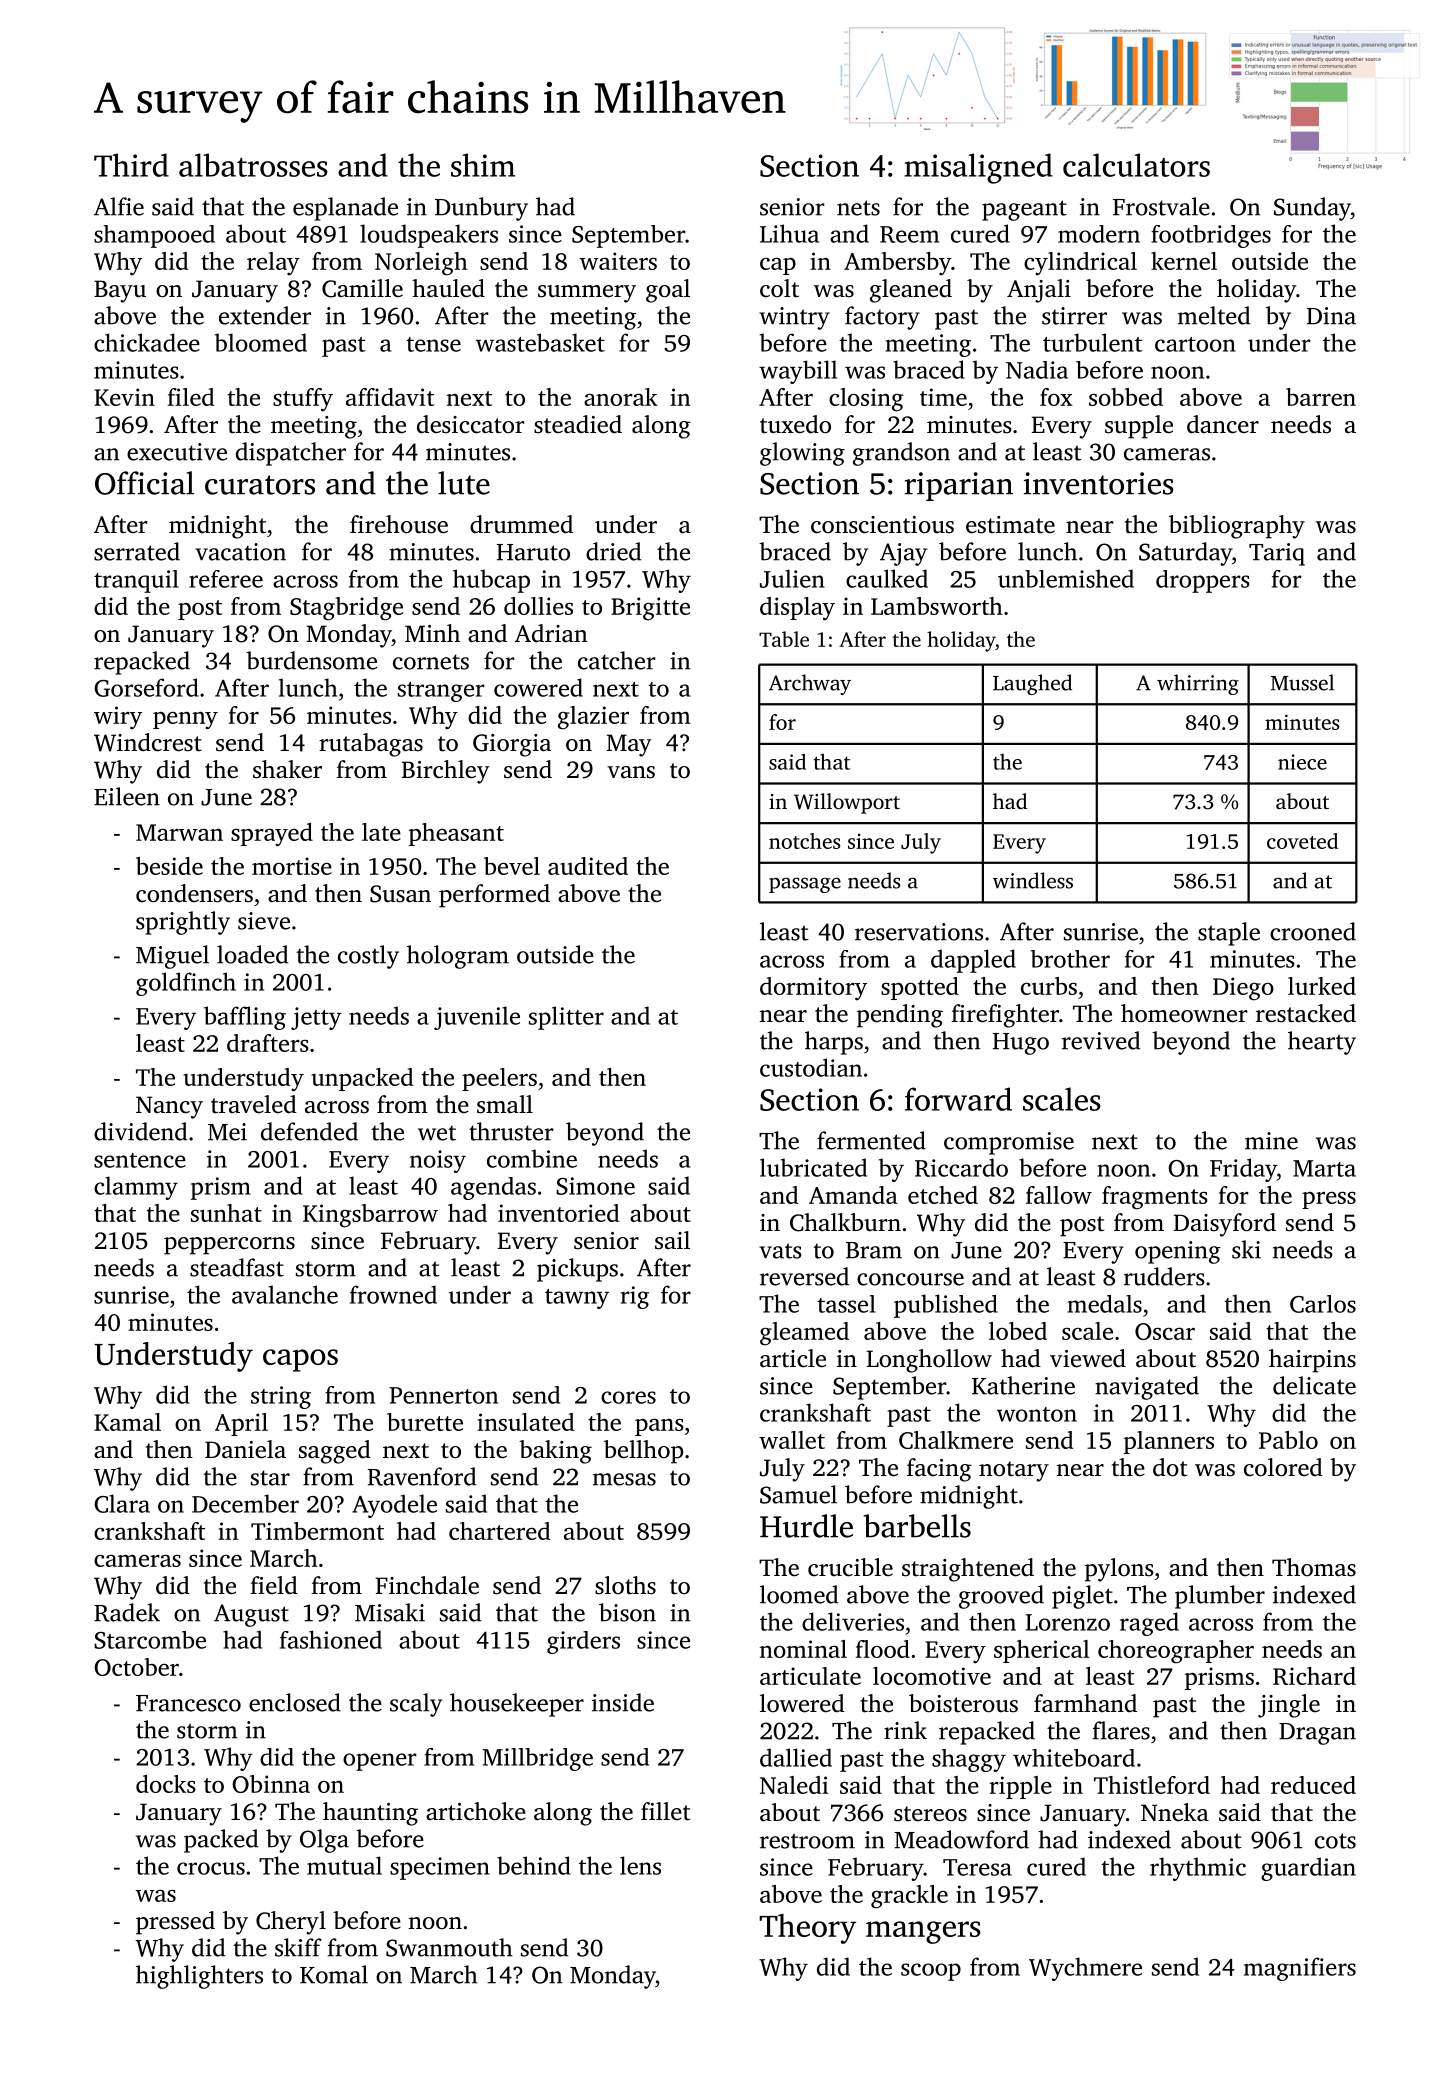 This screenshot has width=1450, height=2100. Describe the element at coordinates (144, 483) in the screenshot. I see `Official` at that location.
